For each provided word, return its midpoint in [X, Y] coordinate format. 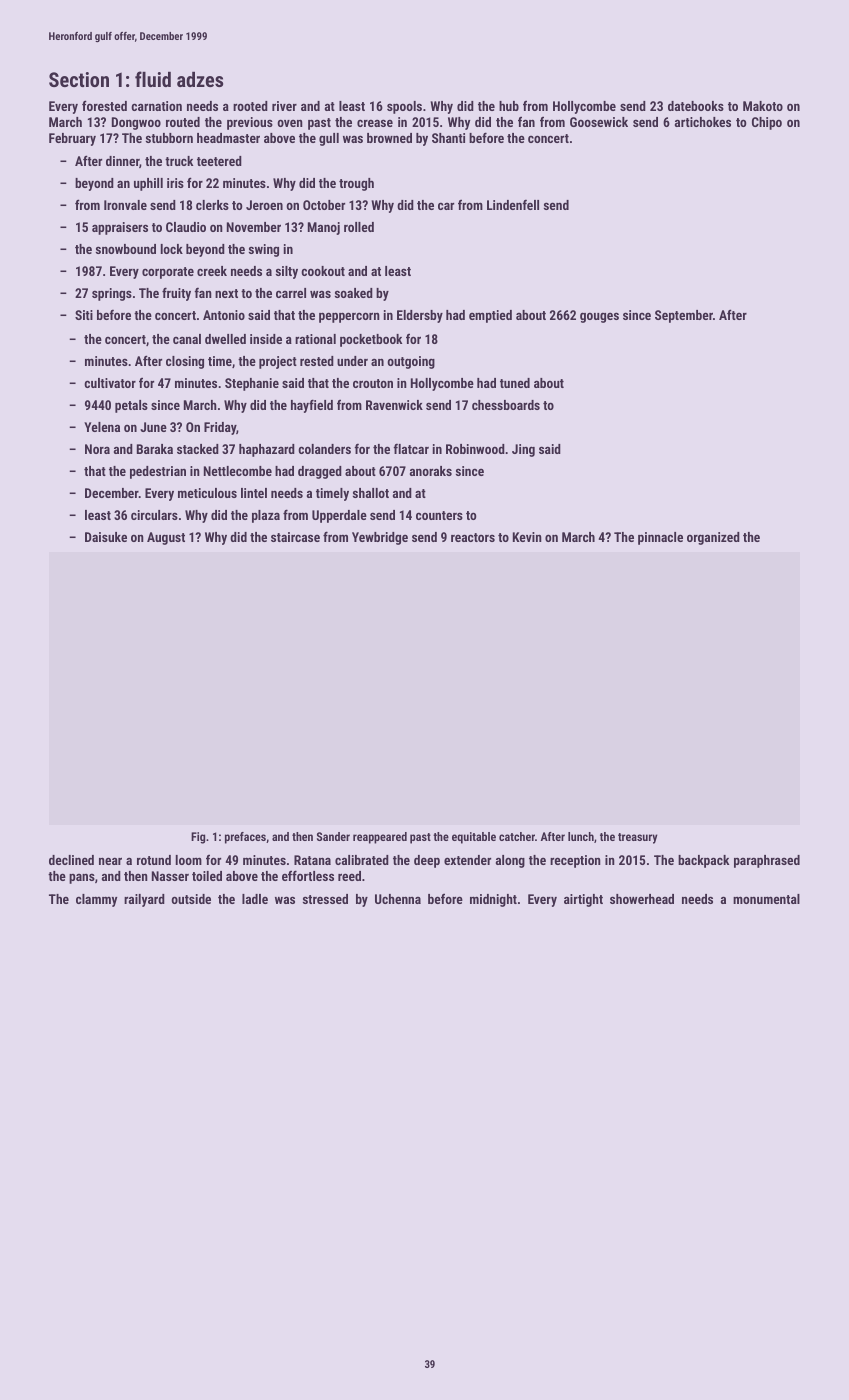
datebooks [696, 106]
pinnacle [660, 538]
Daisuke [106, 537]
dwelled [225, 339]
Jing [523, 450]
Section [79, 79]
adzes [200, 79]
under [352, 361]
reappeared [380, 838]
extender [467, 860]
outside [191, 899]
